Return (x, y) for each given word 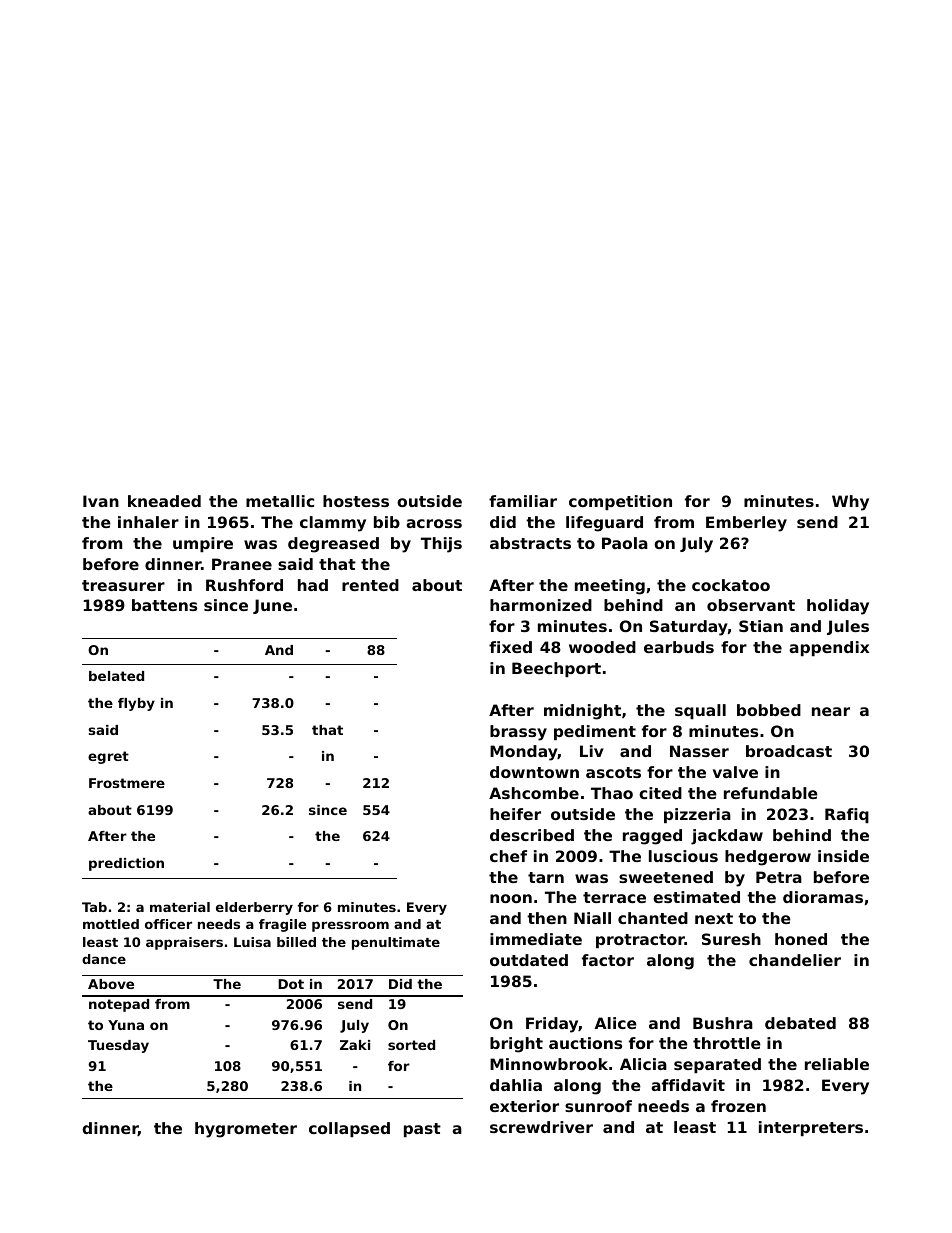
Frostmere (127, 783)
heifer (515, 814)
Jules (848, 627)
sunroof (598, 1106)
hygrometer (246, 1130)
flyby (136, 704)
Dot (291, 984)
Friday (552, 1025)
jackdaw (727, 837)
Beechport (556, 669)
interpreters (811, 1128)
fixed (510, 647)
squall (700, 711)
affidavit (688, 1085)
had (313, 585)
